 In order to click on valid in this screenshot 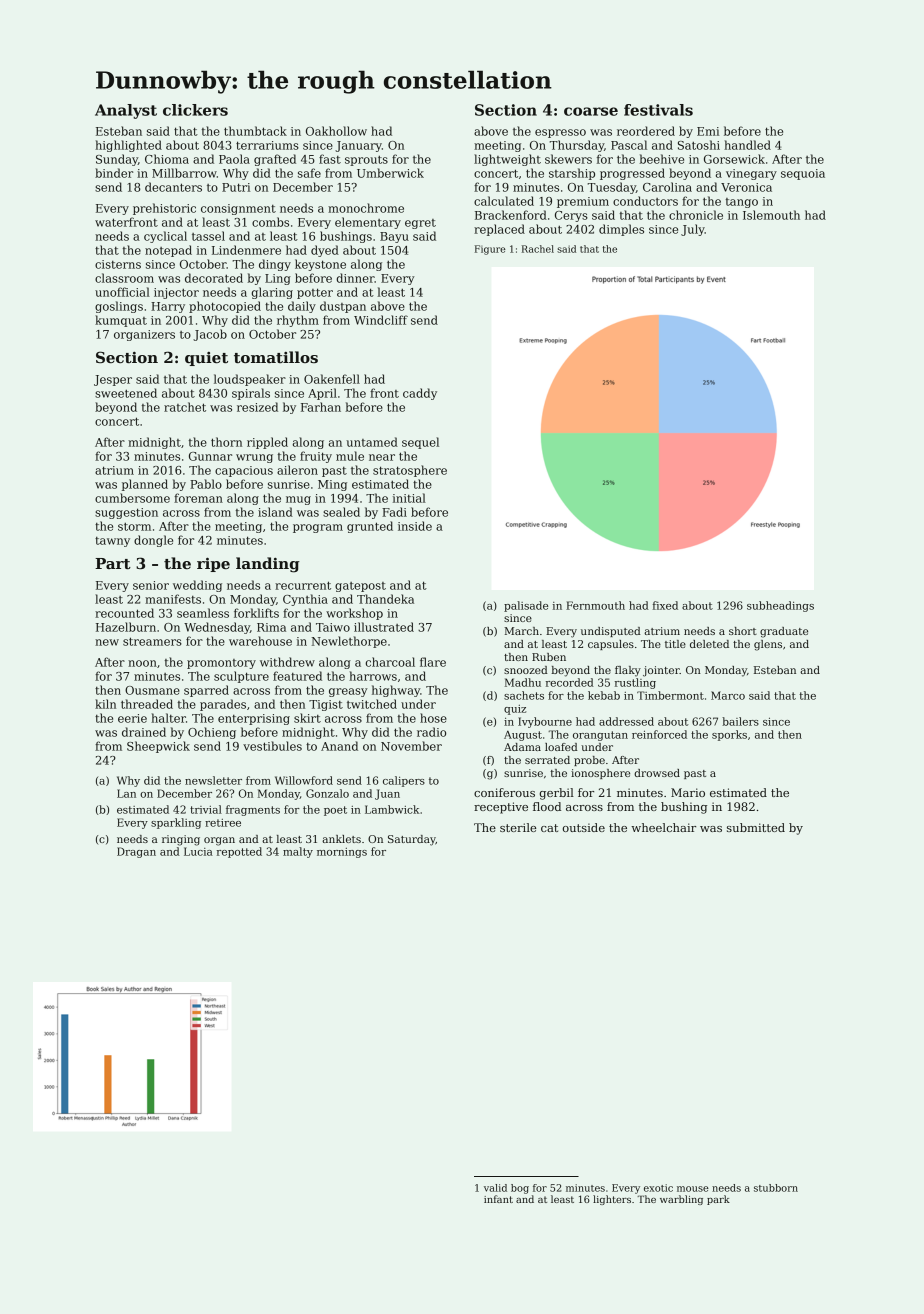, I will do `click(495, 1188)`.
